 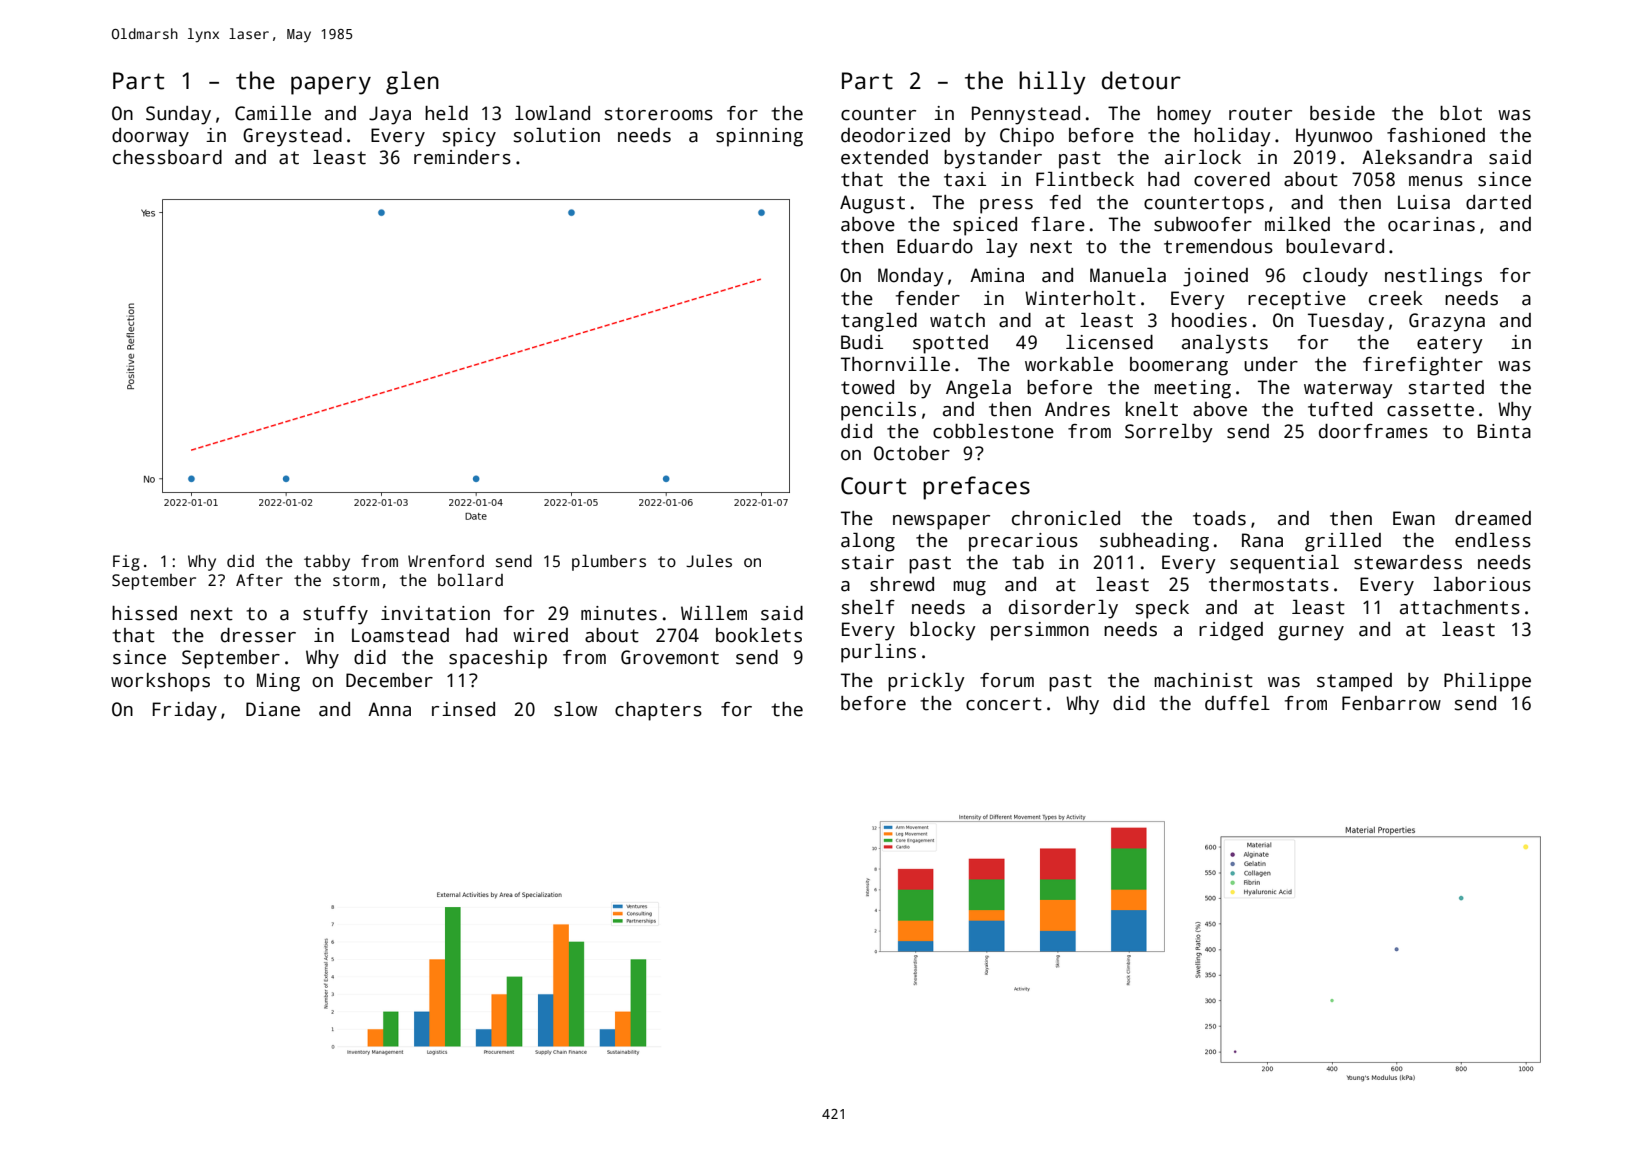 What do you see at coordinates (327, 563) in the screenshot?
I see `tabby` at bounding box center [327, 563].
